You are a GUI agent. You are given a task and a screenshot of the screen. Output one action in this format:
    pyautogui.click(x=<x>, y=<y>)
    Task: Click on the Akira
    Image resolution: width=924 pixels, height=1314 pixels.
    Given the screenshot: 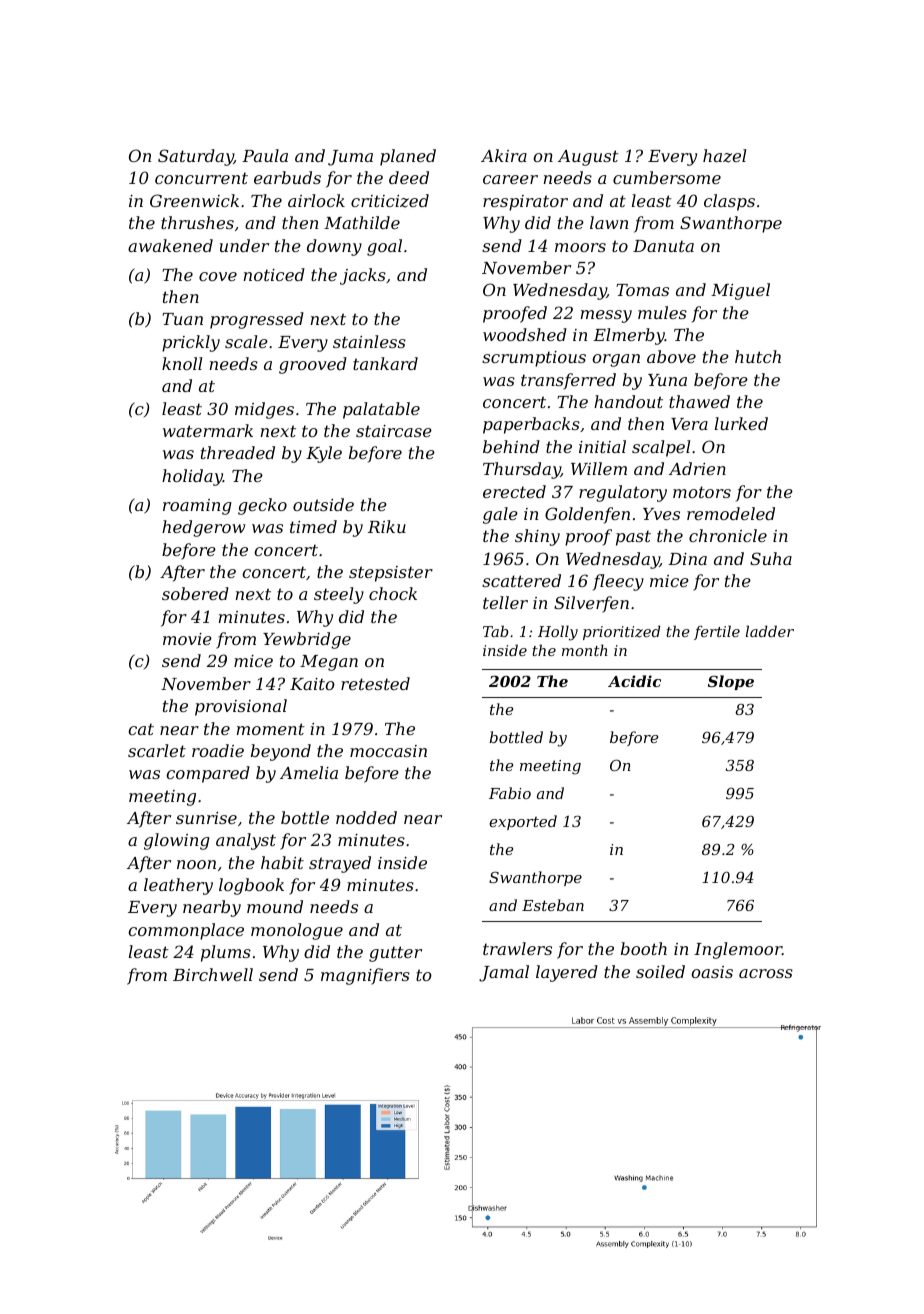 What is the action you would take?
    pyautogui.click(x=504, y=155)
